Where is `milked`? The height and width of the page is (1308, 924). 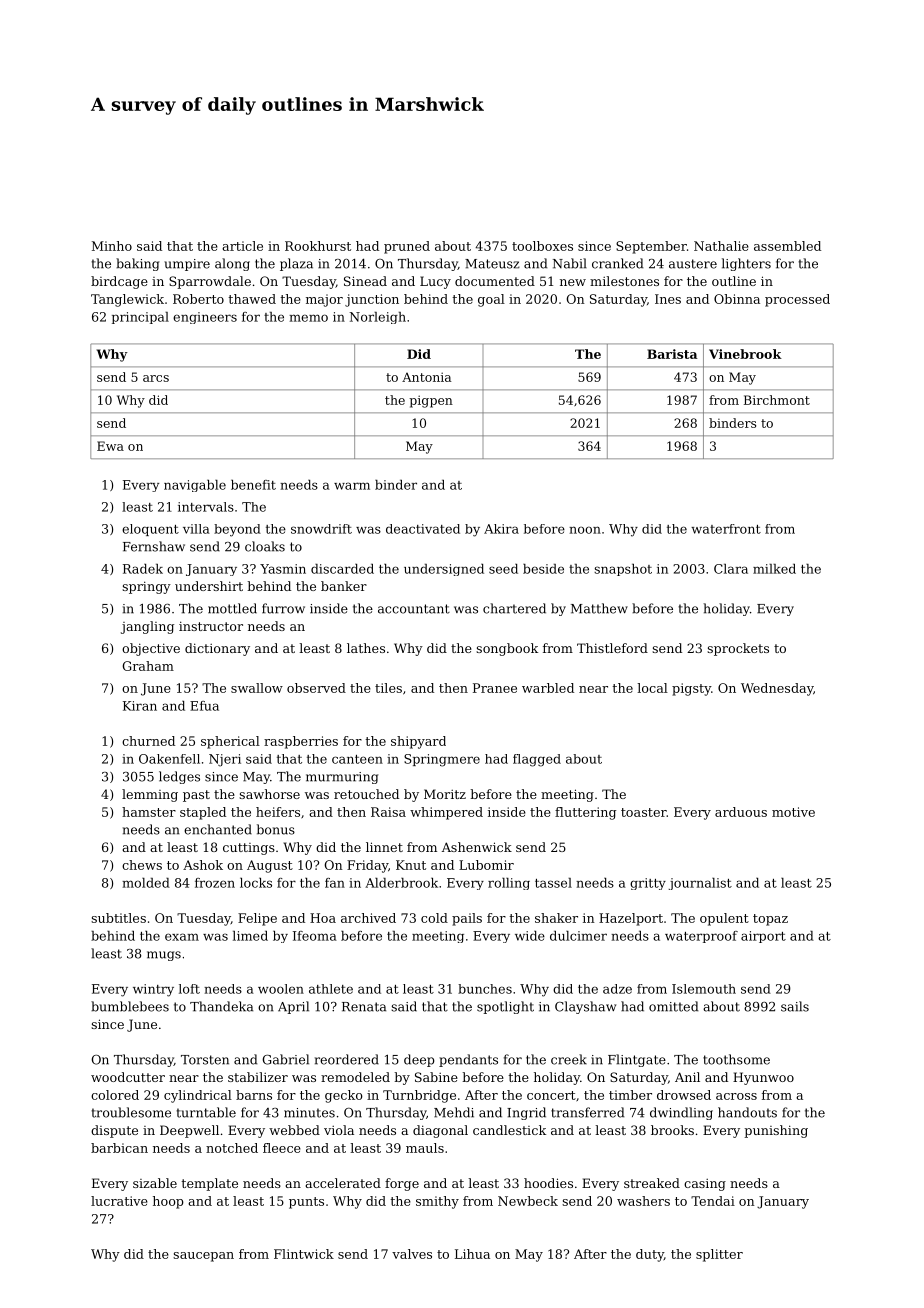
milked is located at coordinates (774, 569).
